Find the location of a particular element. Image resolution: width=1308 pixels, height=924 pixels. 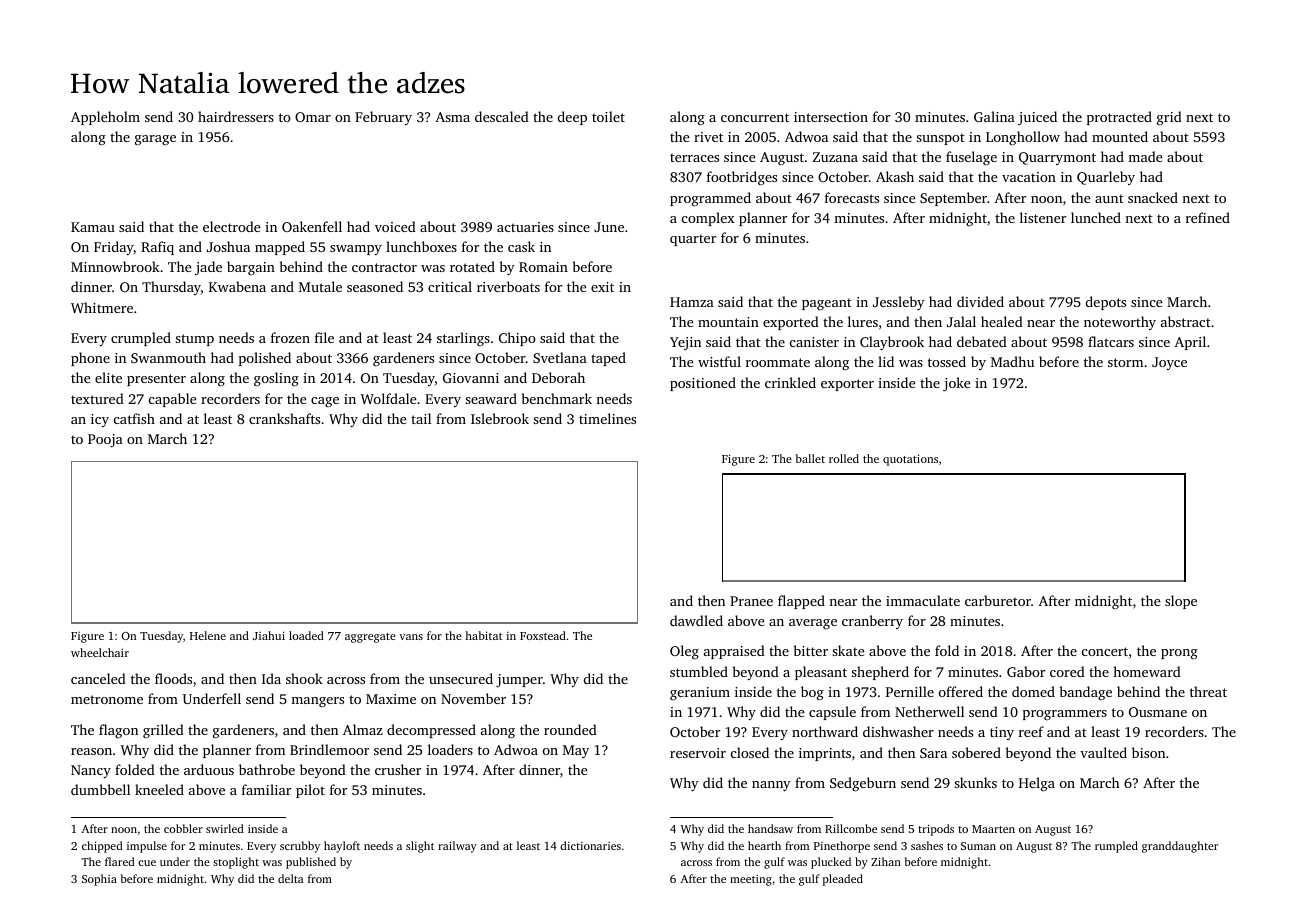

grid is located at coordinates (1169, 118).
